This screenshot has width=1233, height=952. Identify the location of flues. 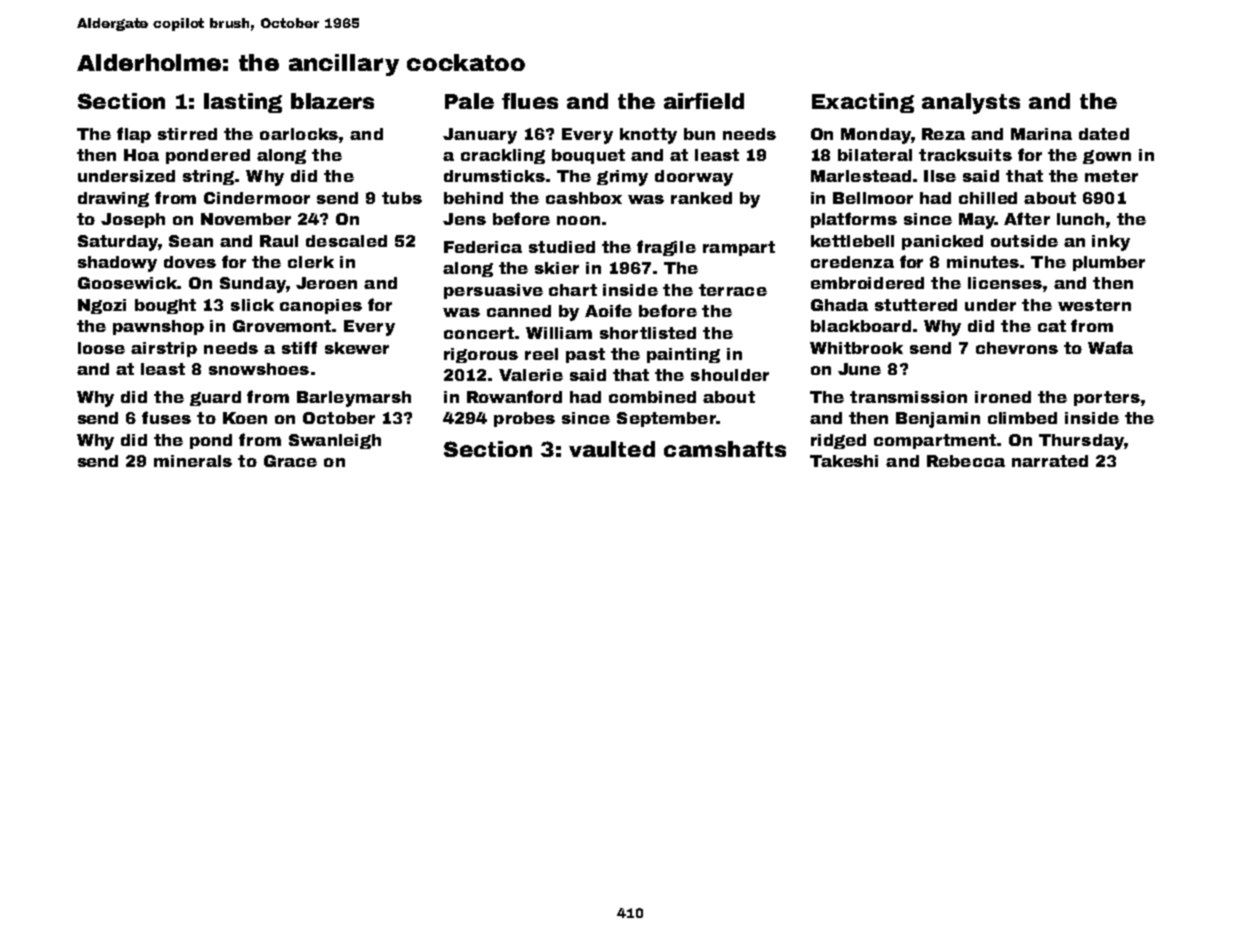
(530, 101).
